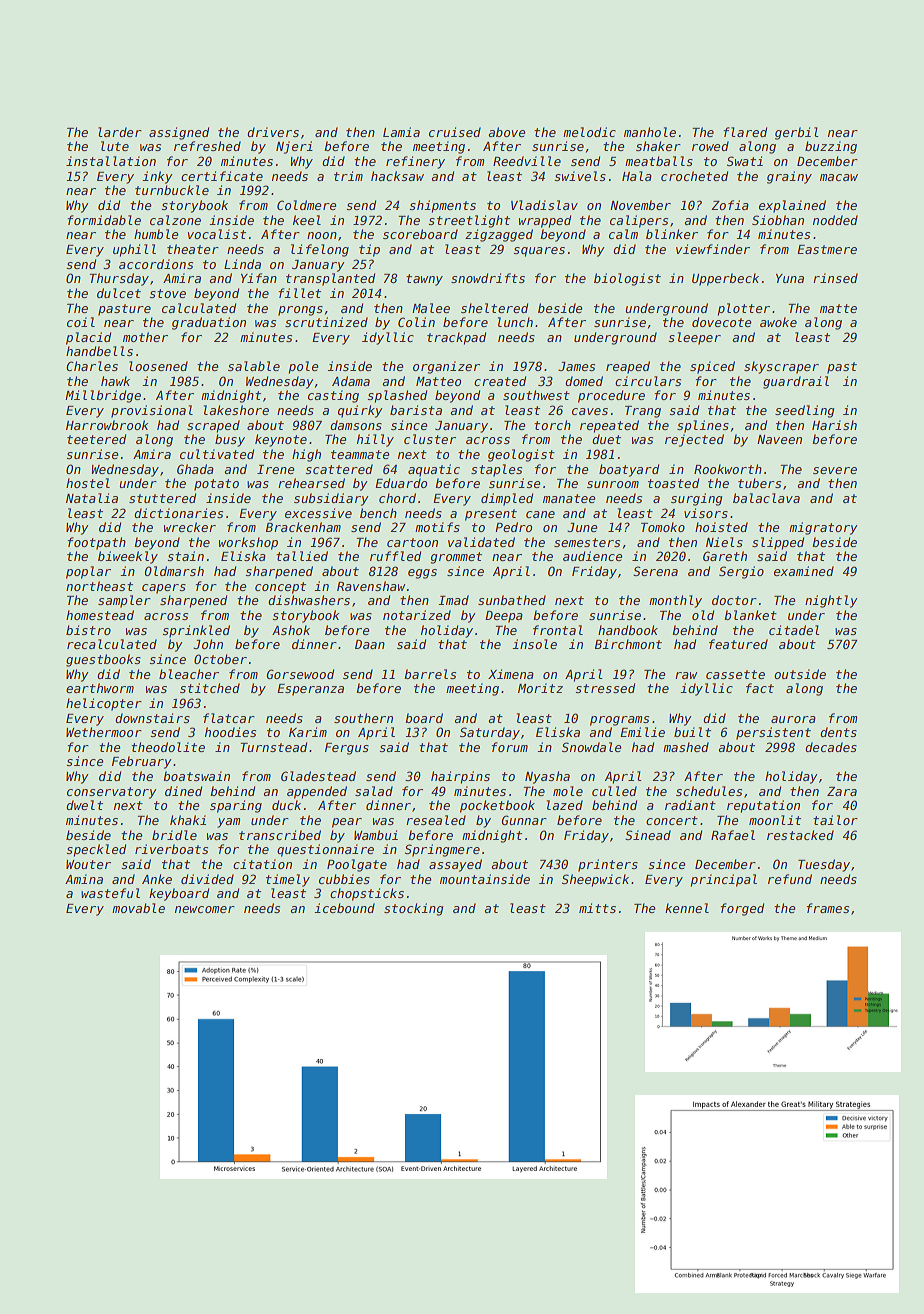 The width and height of the screenshot is (924, 1314). I want to click on icebound, so click(344, 908).
